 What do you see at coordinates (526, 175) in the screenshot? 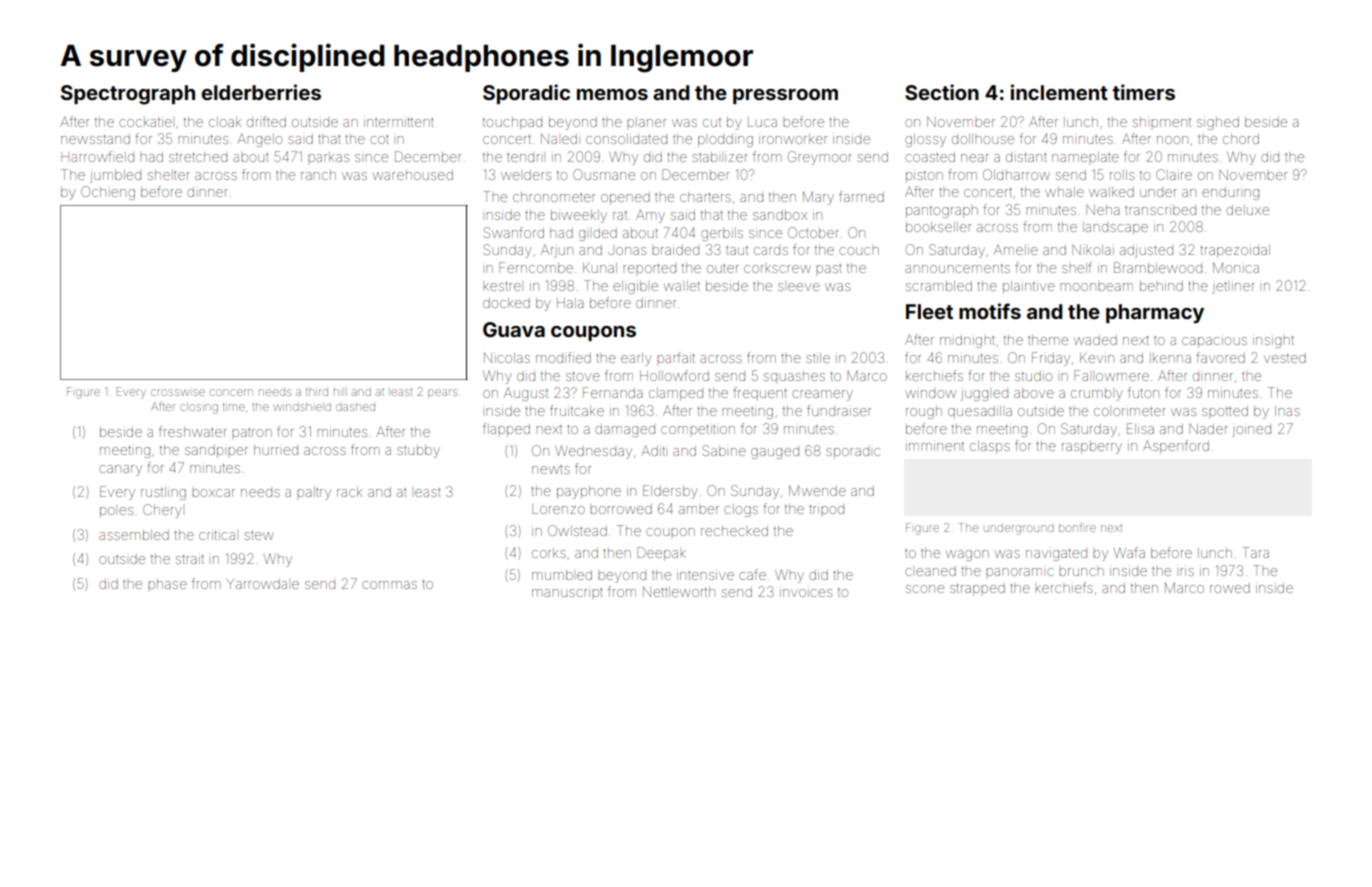
I see `welders` at bounding box center [526, 175].
